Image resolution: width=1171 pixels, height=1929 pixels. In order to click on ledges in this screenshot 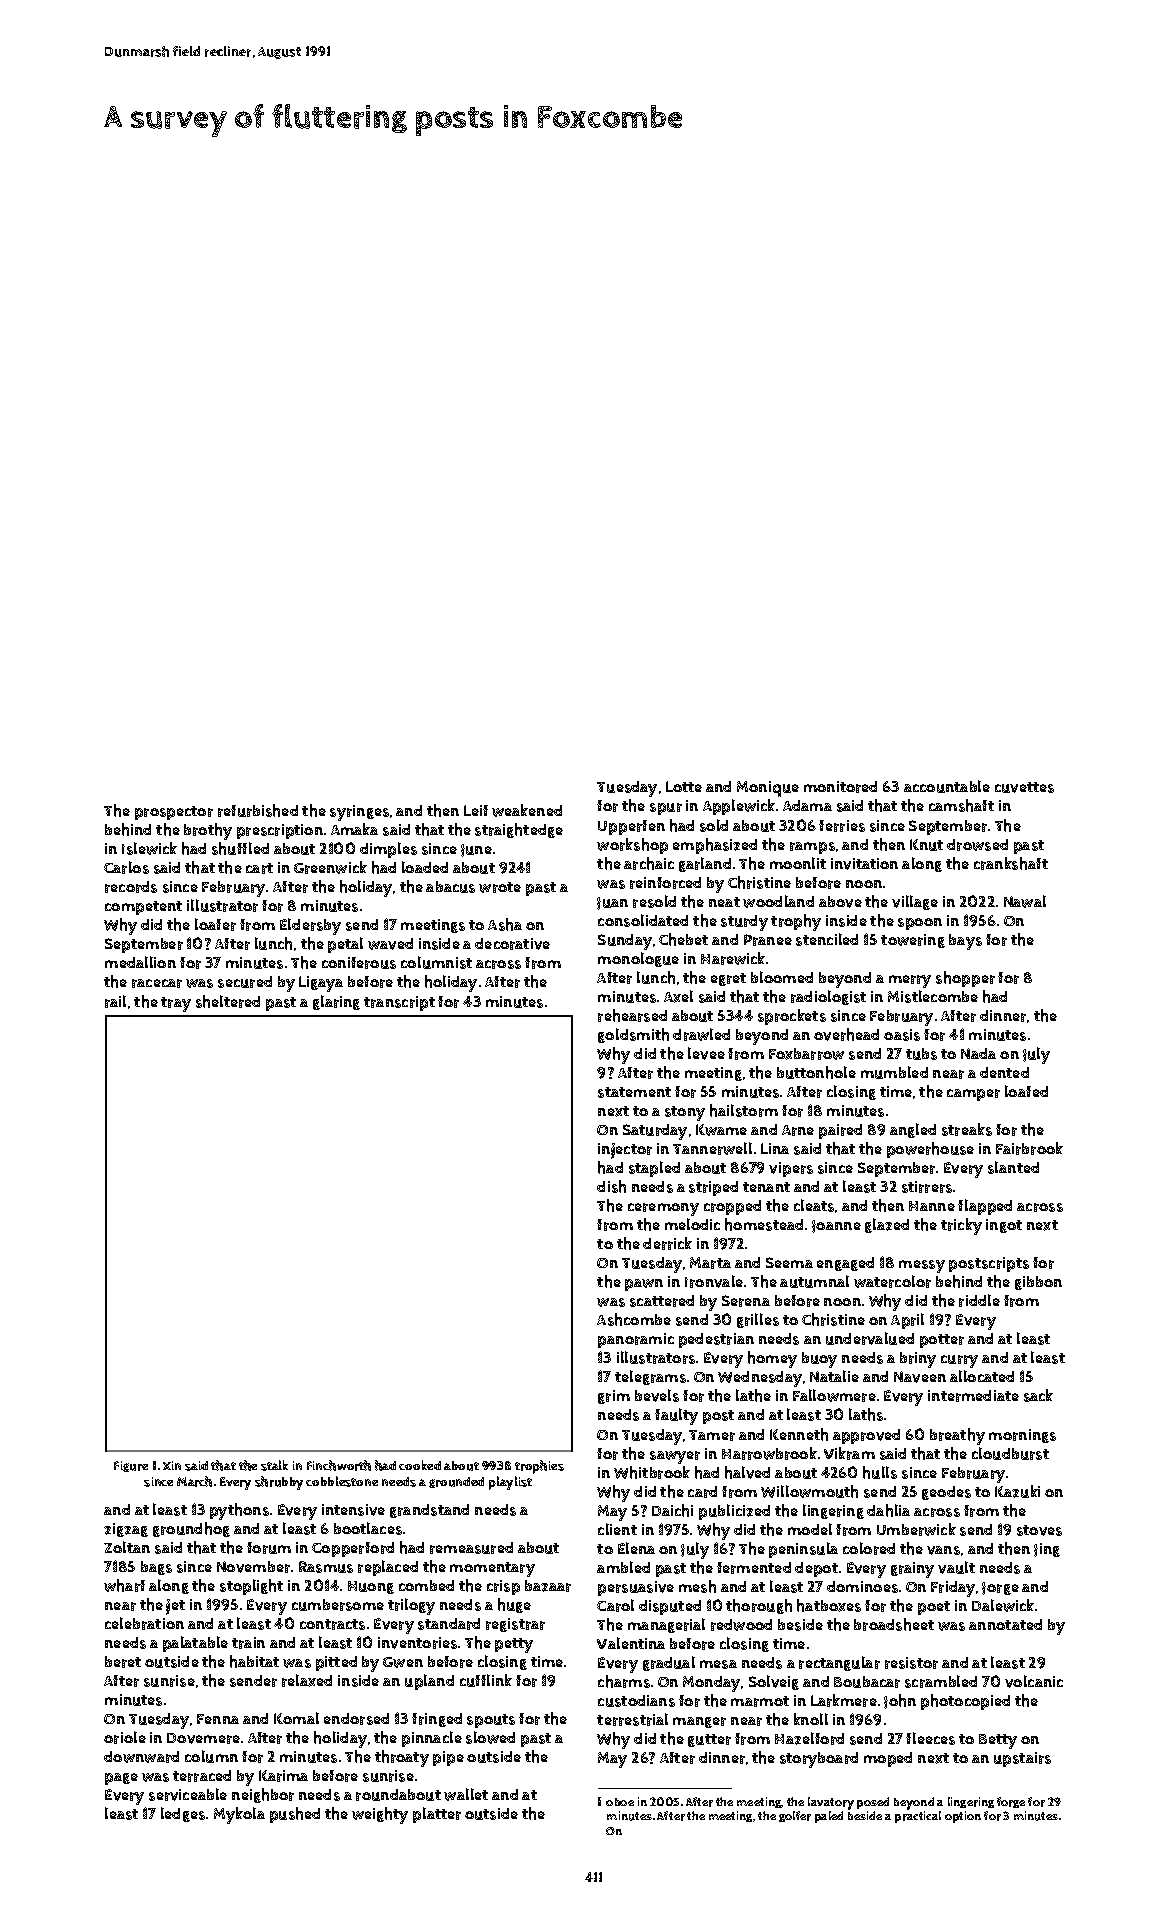, I will do `click(183, 1814)`.
